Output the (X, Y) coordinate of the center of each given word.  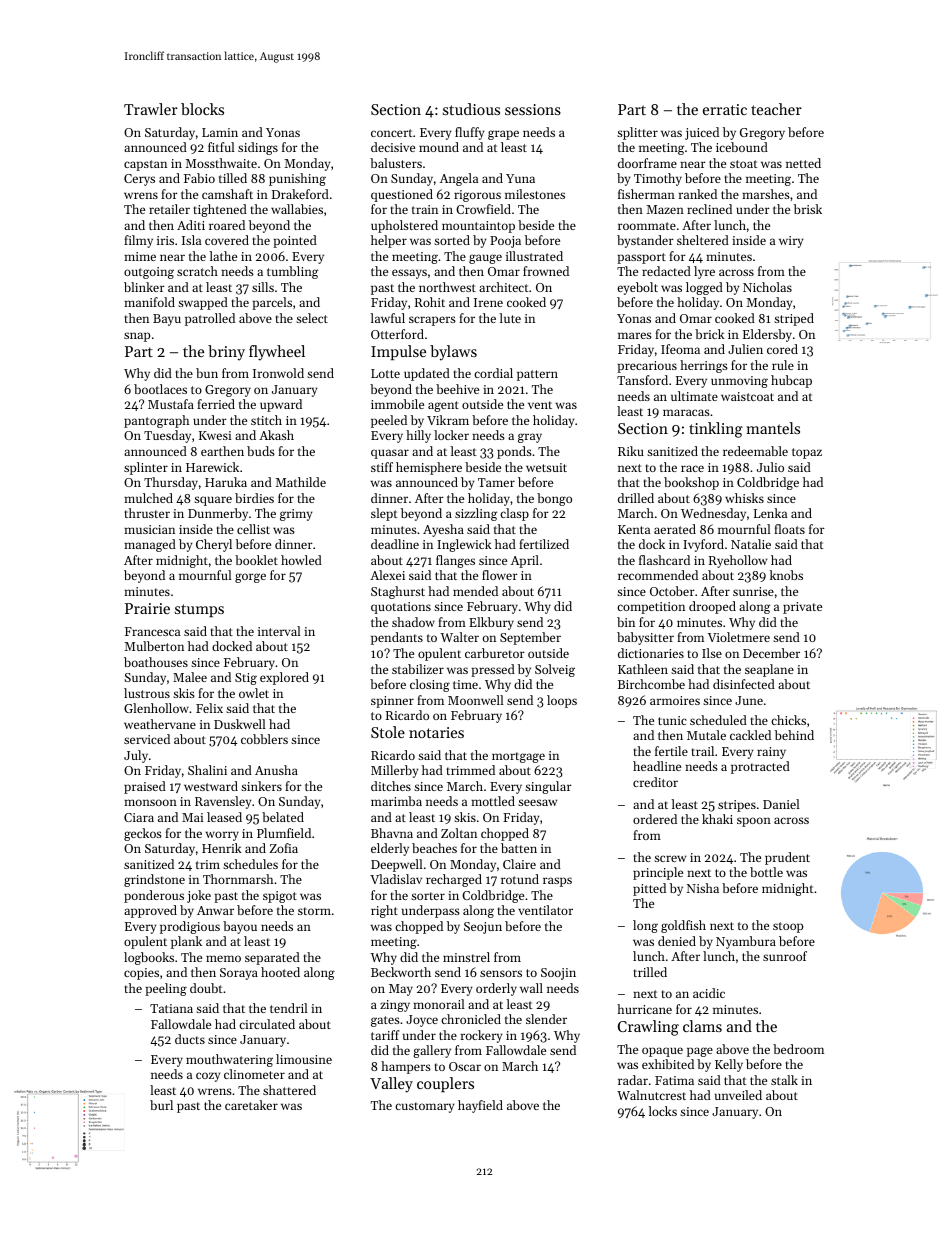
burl (161, 1105)
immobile (397, 404)
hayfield (480, 1106)
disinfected (744, 684)
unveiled (738, 1095)
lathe (223, 256)
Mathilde (301, 482)
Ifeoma (680, 349)
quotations (401, 608)
